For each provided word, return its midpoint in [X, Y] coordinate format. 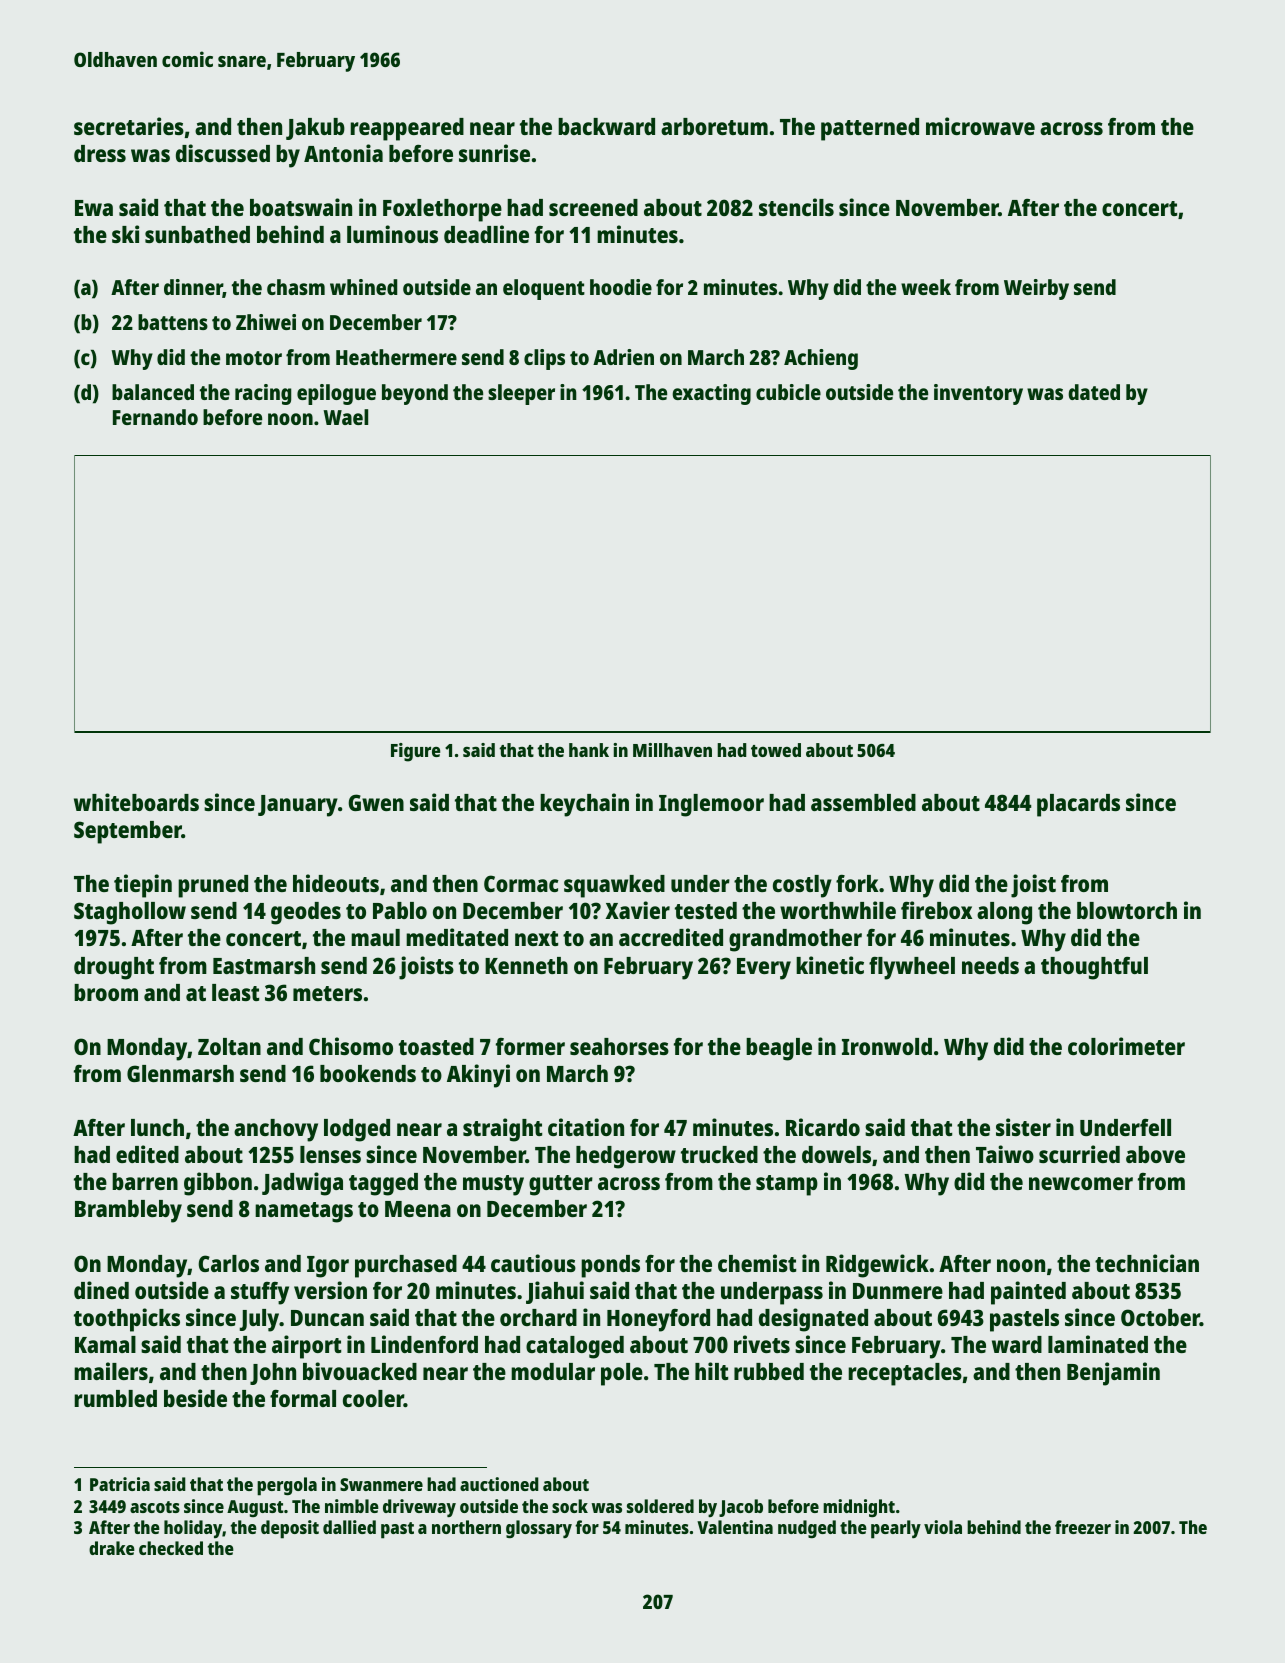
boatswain [301, 207]
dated [1094, 392]
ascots [155, 1507]
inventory [978, 394]
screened [593, 207]
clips [544, 359]
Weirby [1036, 289]
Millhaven [672, 750]
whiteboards [136, 802]
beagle [779, 1049]
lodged [357, 1130]
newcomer [1081, 1183]
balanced [153, 392]
